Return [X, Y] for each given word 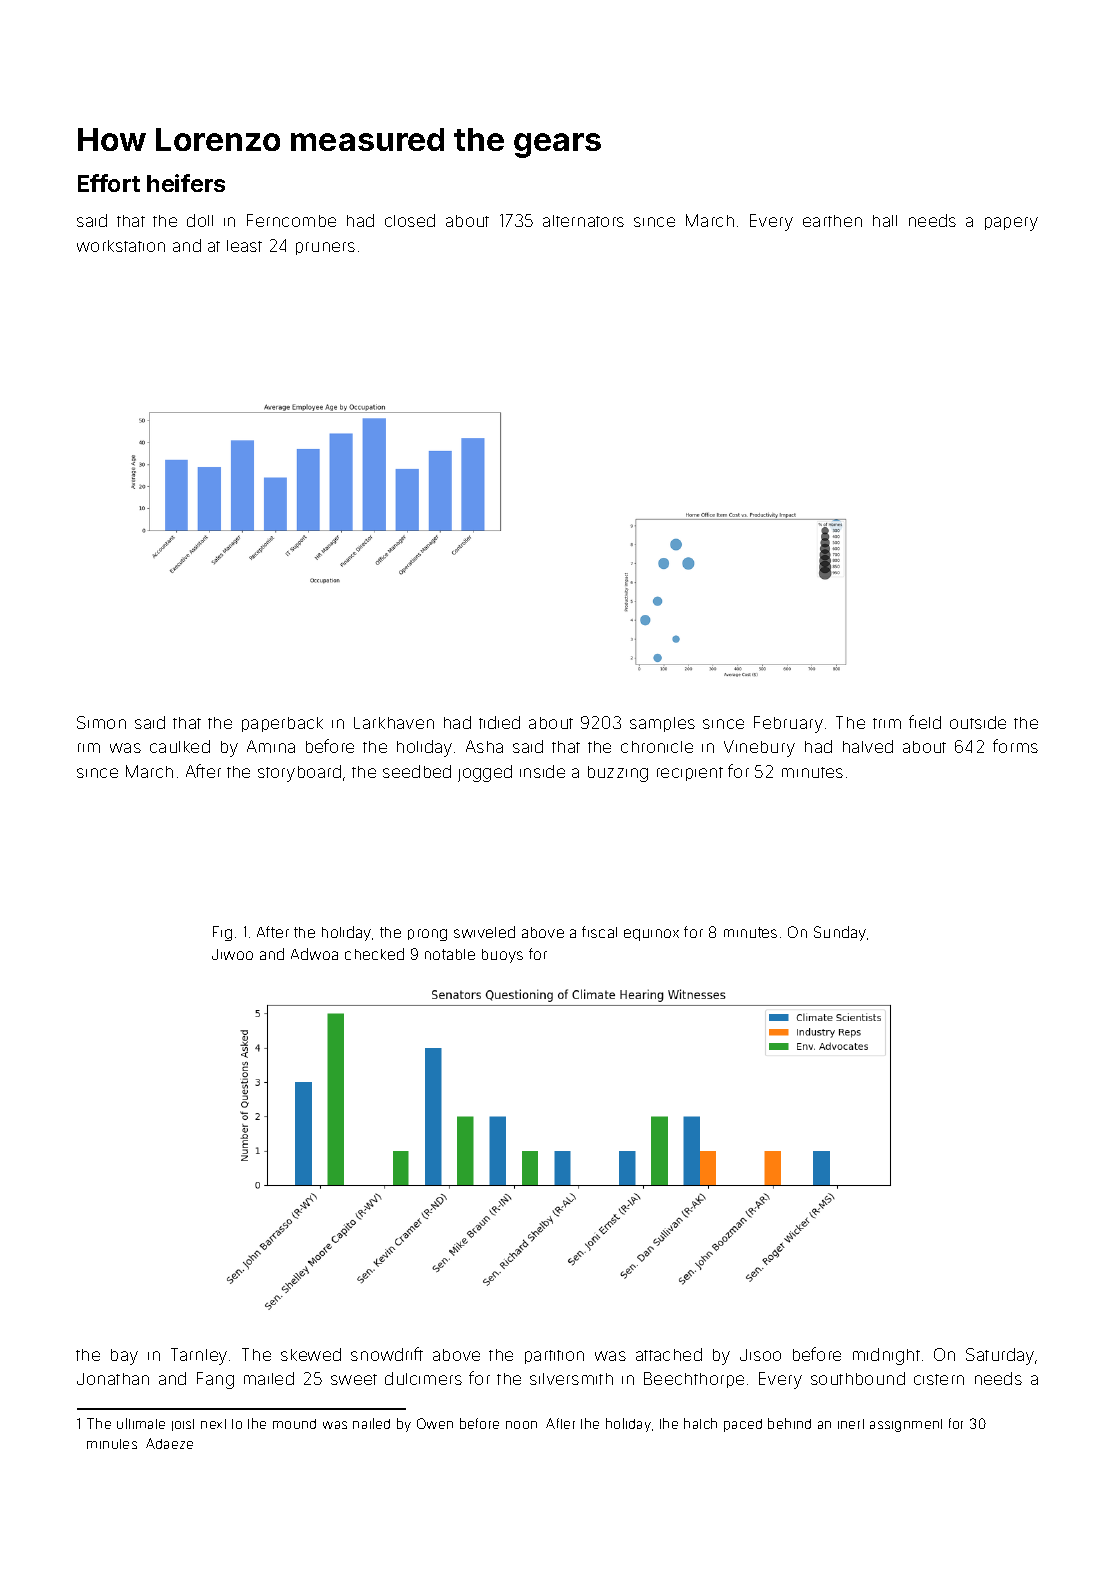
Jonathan [113, 1379]
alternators [583, 221]
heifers [186, 183]
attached [669, 1354]
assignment [906, 1425]
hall [885, 221]
